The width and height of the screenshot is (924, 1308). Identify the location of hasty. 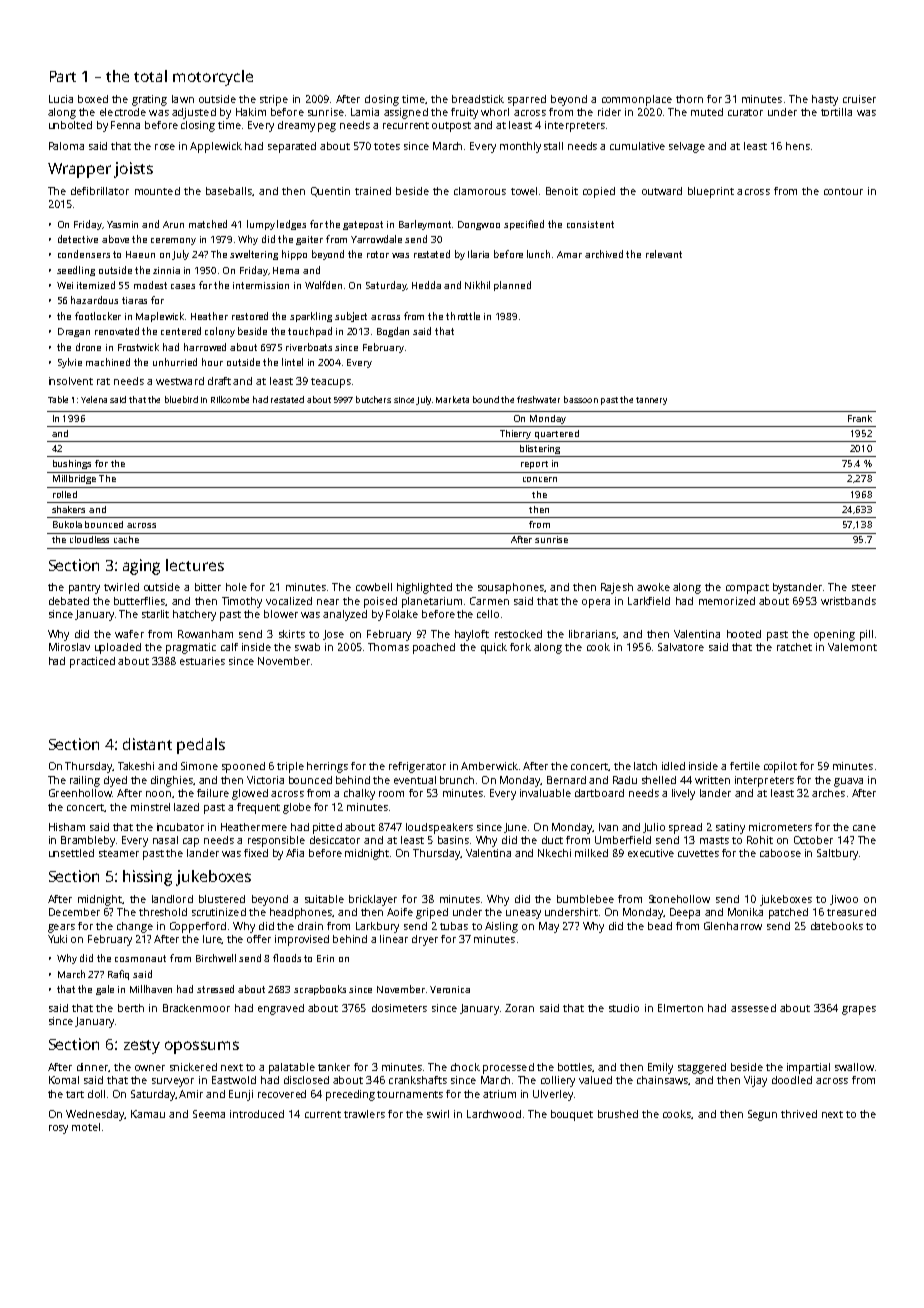
(825, 100).
